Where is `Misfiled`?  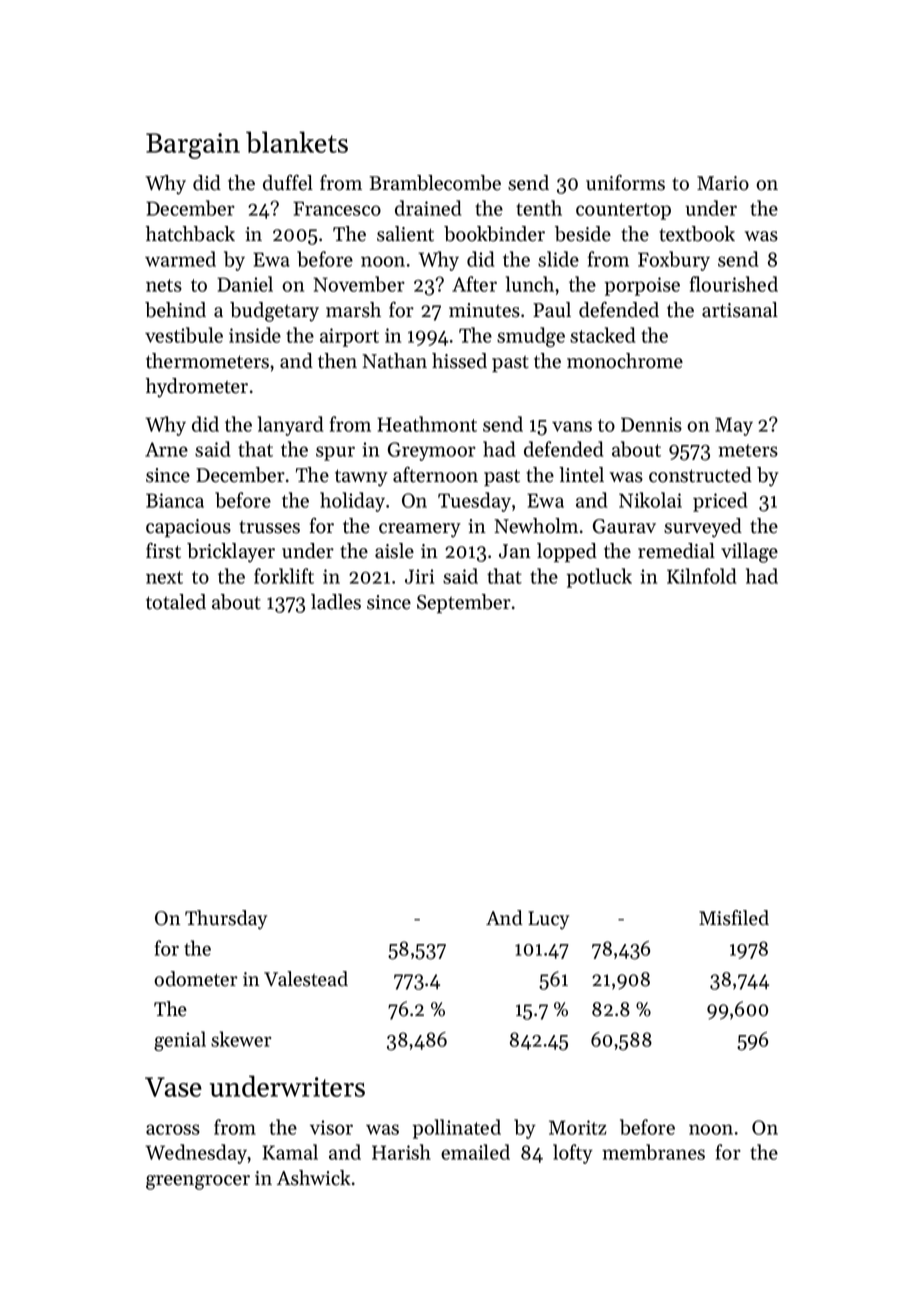 Misfiled is located at coordinates (734, 918).
